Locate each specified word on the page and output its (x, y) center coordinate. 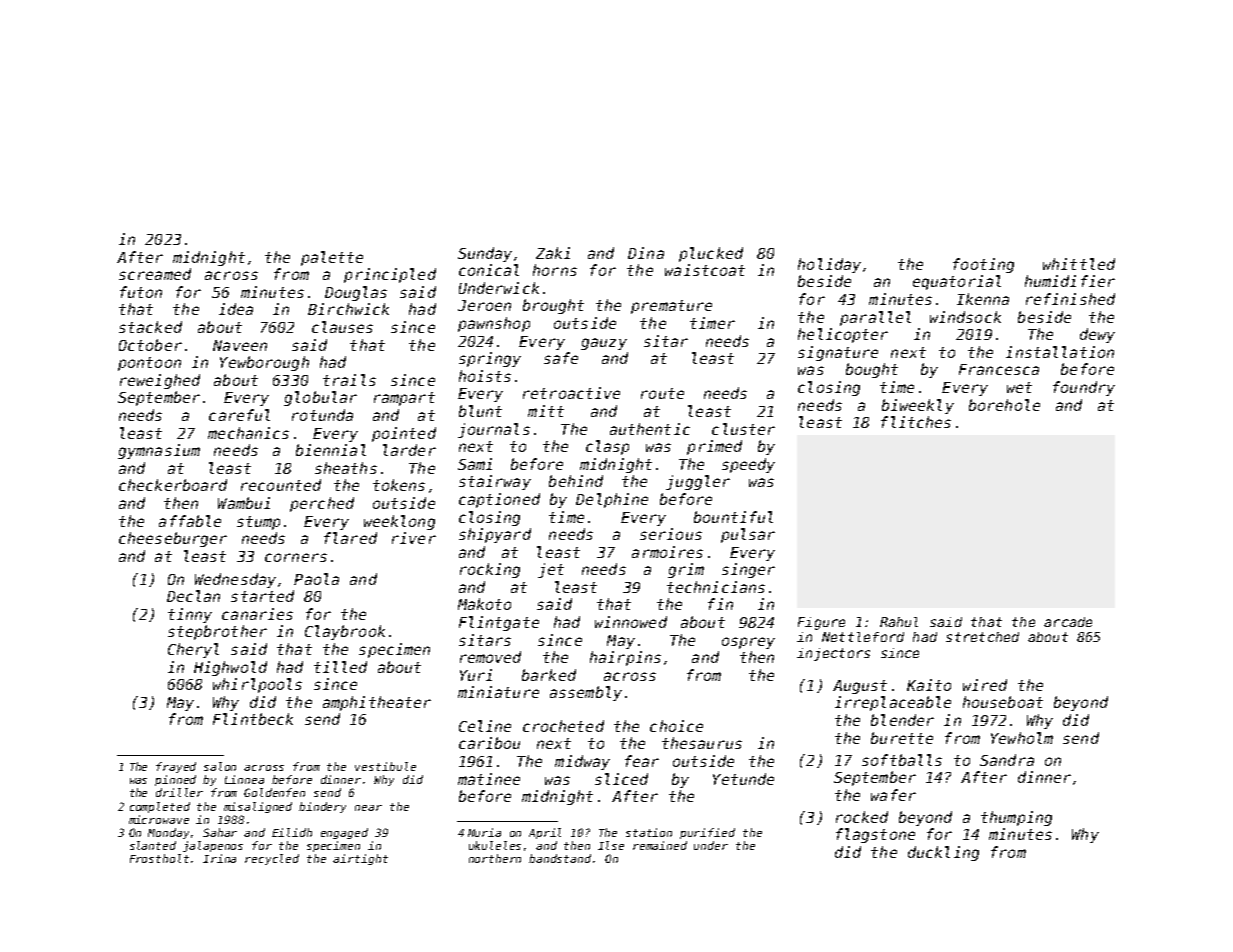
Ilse (611, 845)
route (662, 393)
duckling (943, 853)
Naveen (240, 345)
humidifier (1070, 281)
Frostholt (159, 858)
